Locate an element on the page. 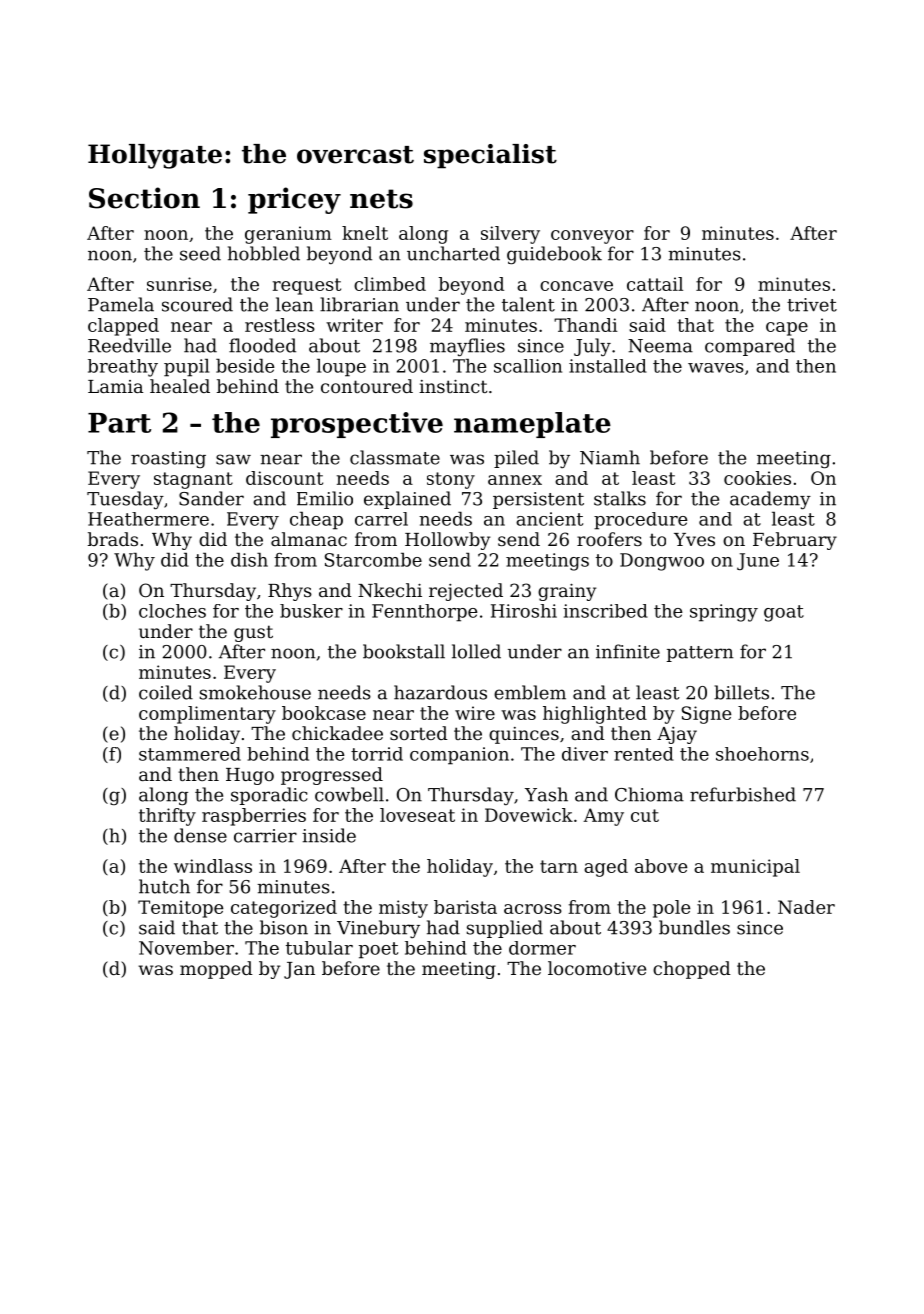  pricey is located at coordinates (294, 200).
